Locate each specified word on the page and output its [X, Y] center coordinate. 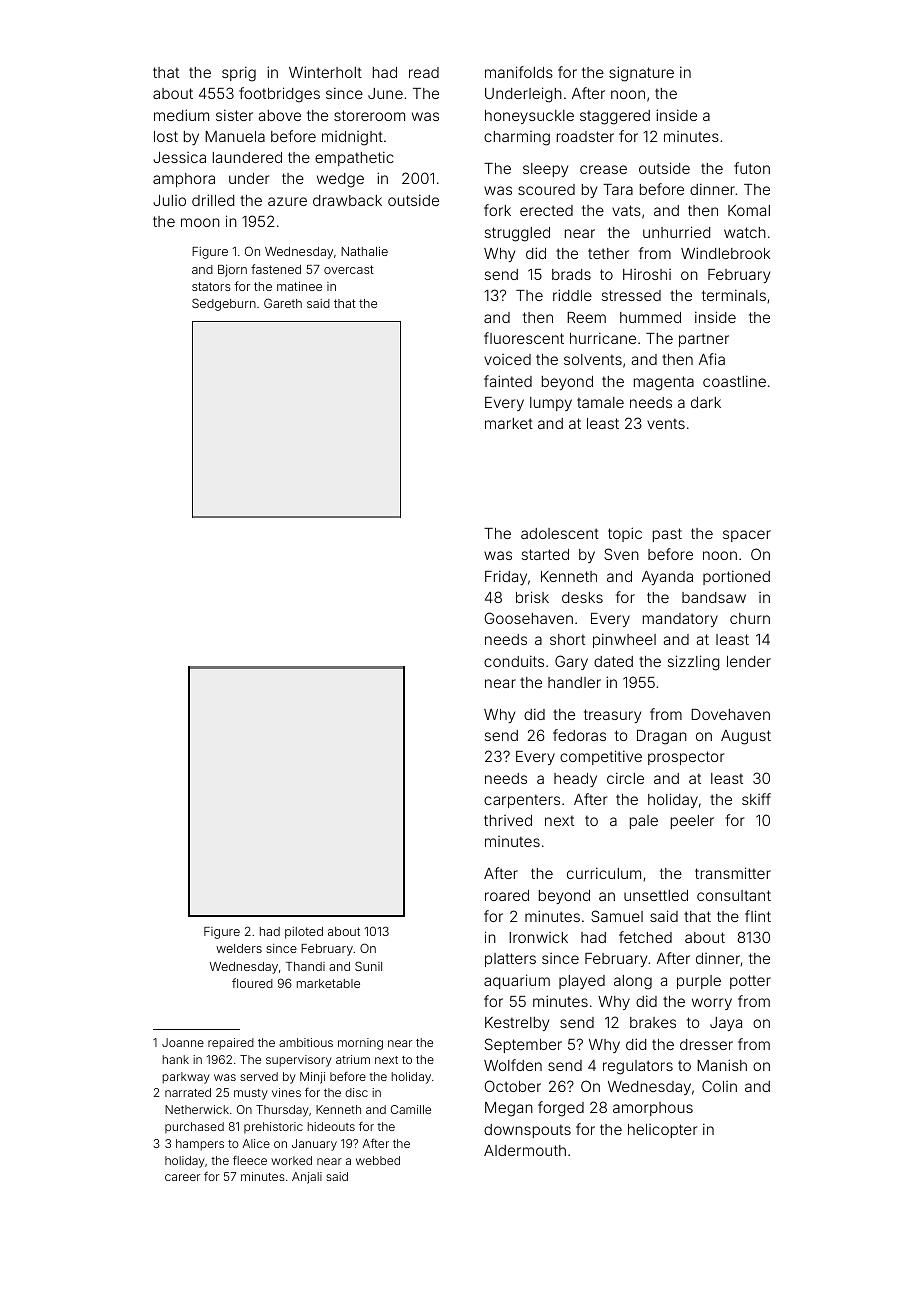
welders [239, 948]
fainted [508, 381]
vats [626, 210]
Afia [712, 359]
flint [758, 916]
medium [181, 115]
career [182, 1177]
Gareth [283, 303]
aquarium [517, 981]
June [385, 93]
